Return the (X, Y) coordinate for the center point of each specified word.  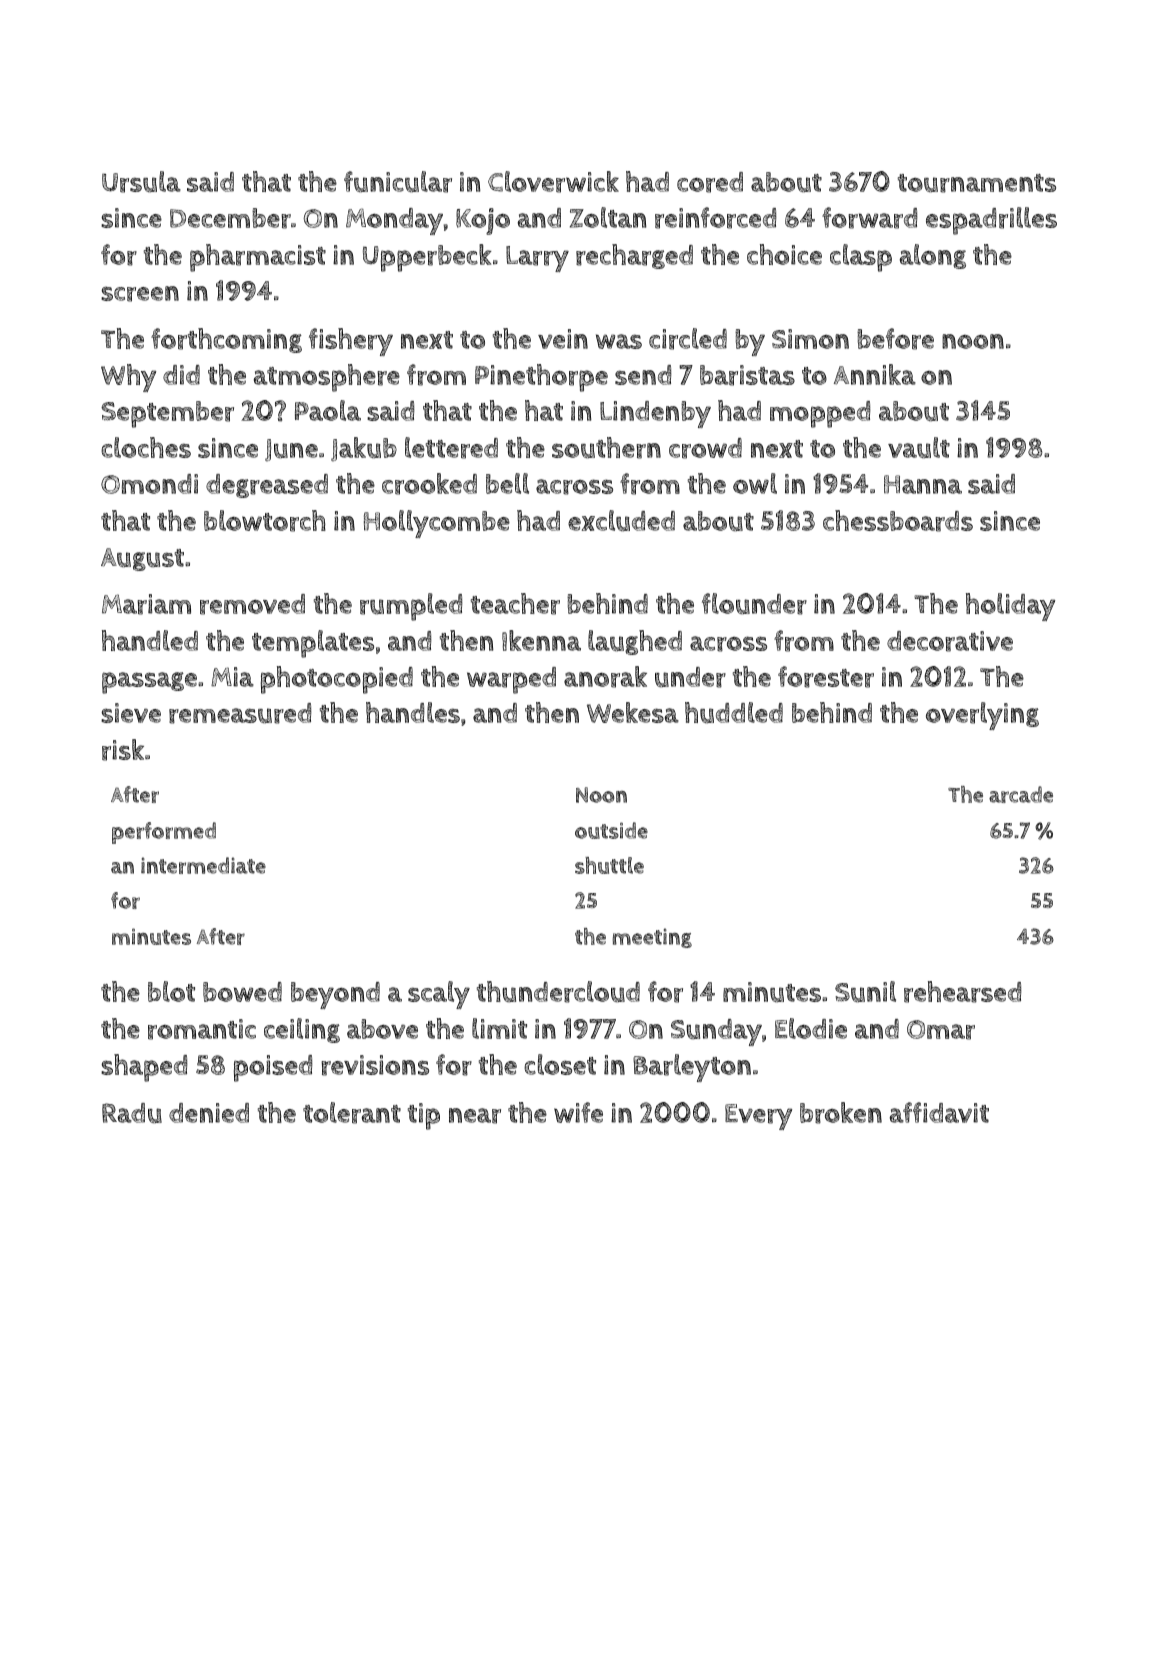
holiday (1010, 607)
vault (919, 447)
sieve (131, 713)
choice (784, 254)
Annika (875, 374)
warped (511, 680)
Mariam (146, 604)
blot (171, 991)
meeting (652, 938)
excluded (621, 520)
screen (140, 294)
